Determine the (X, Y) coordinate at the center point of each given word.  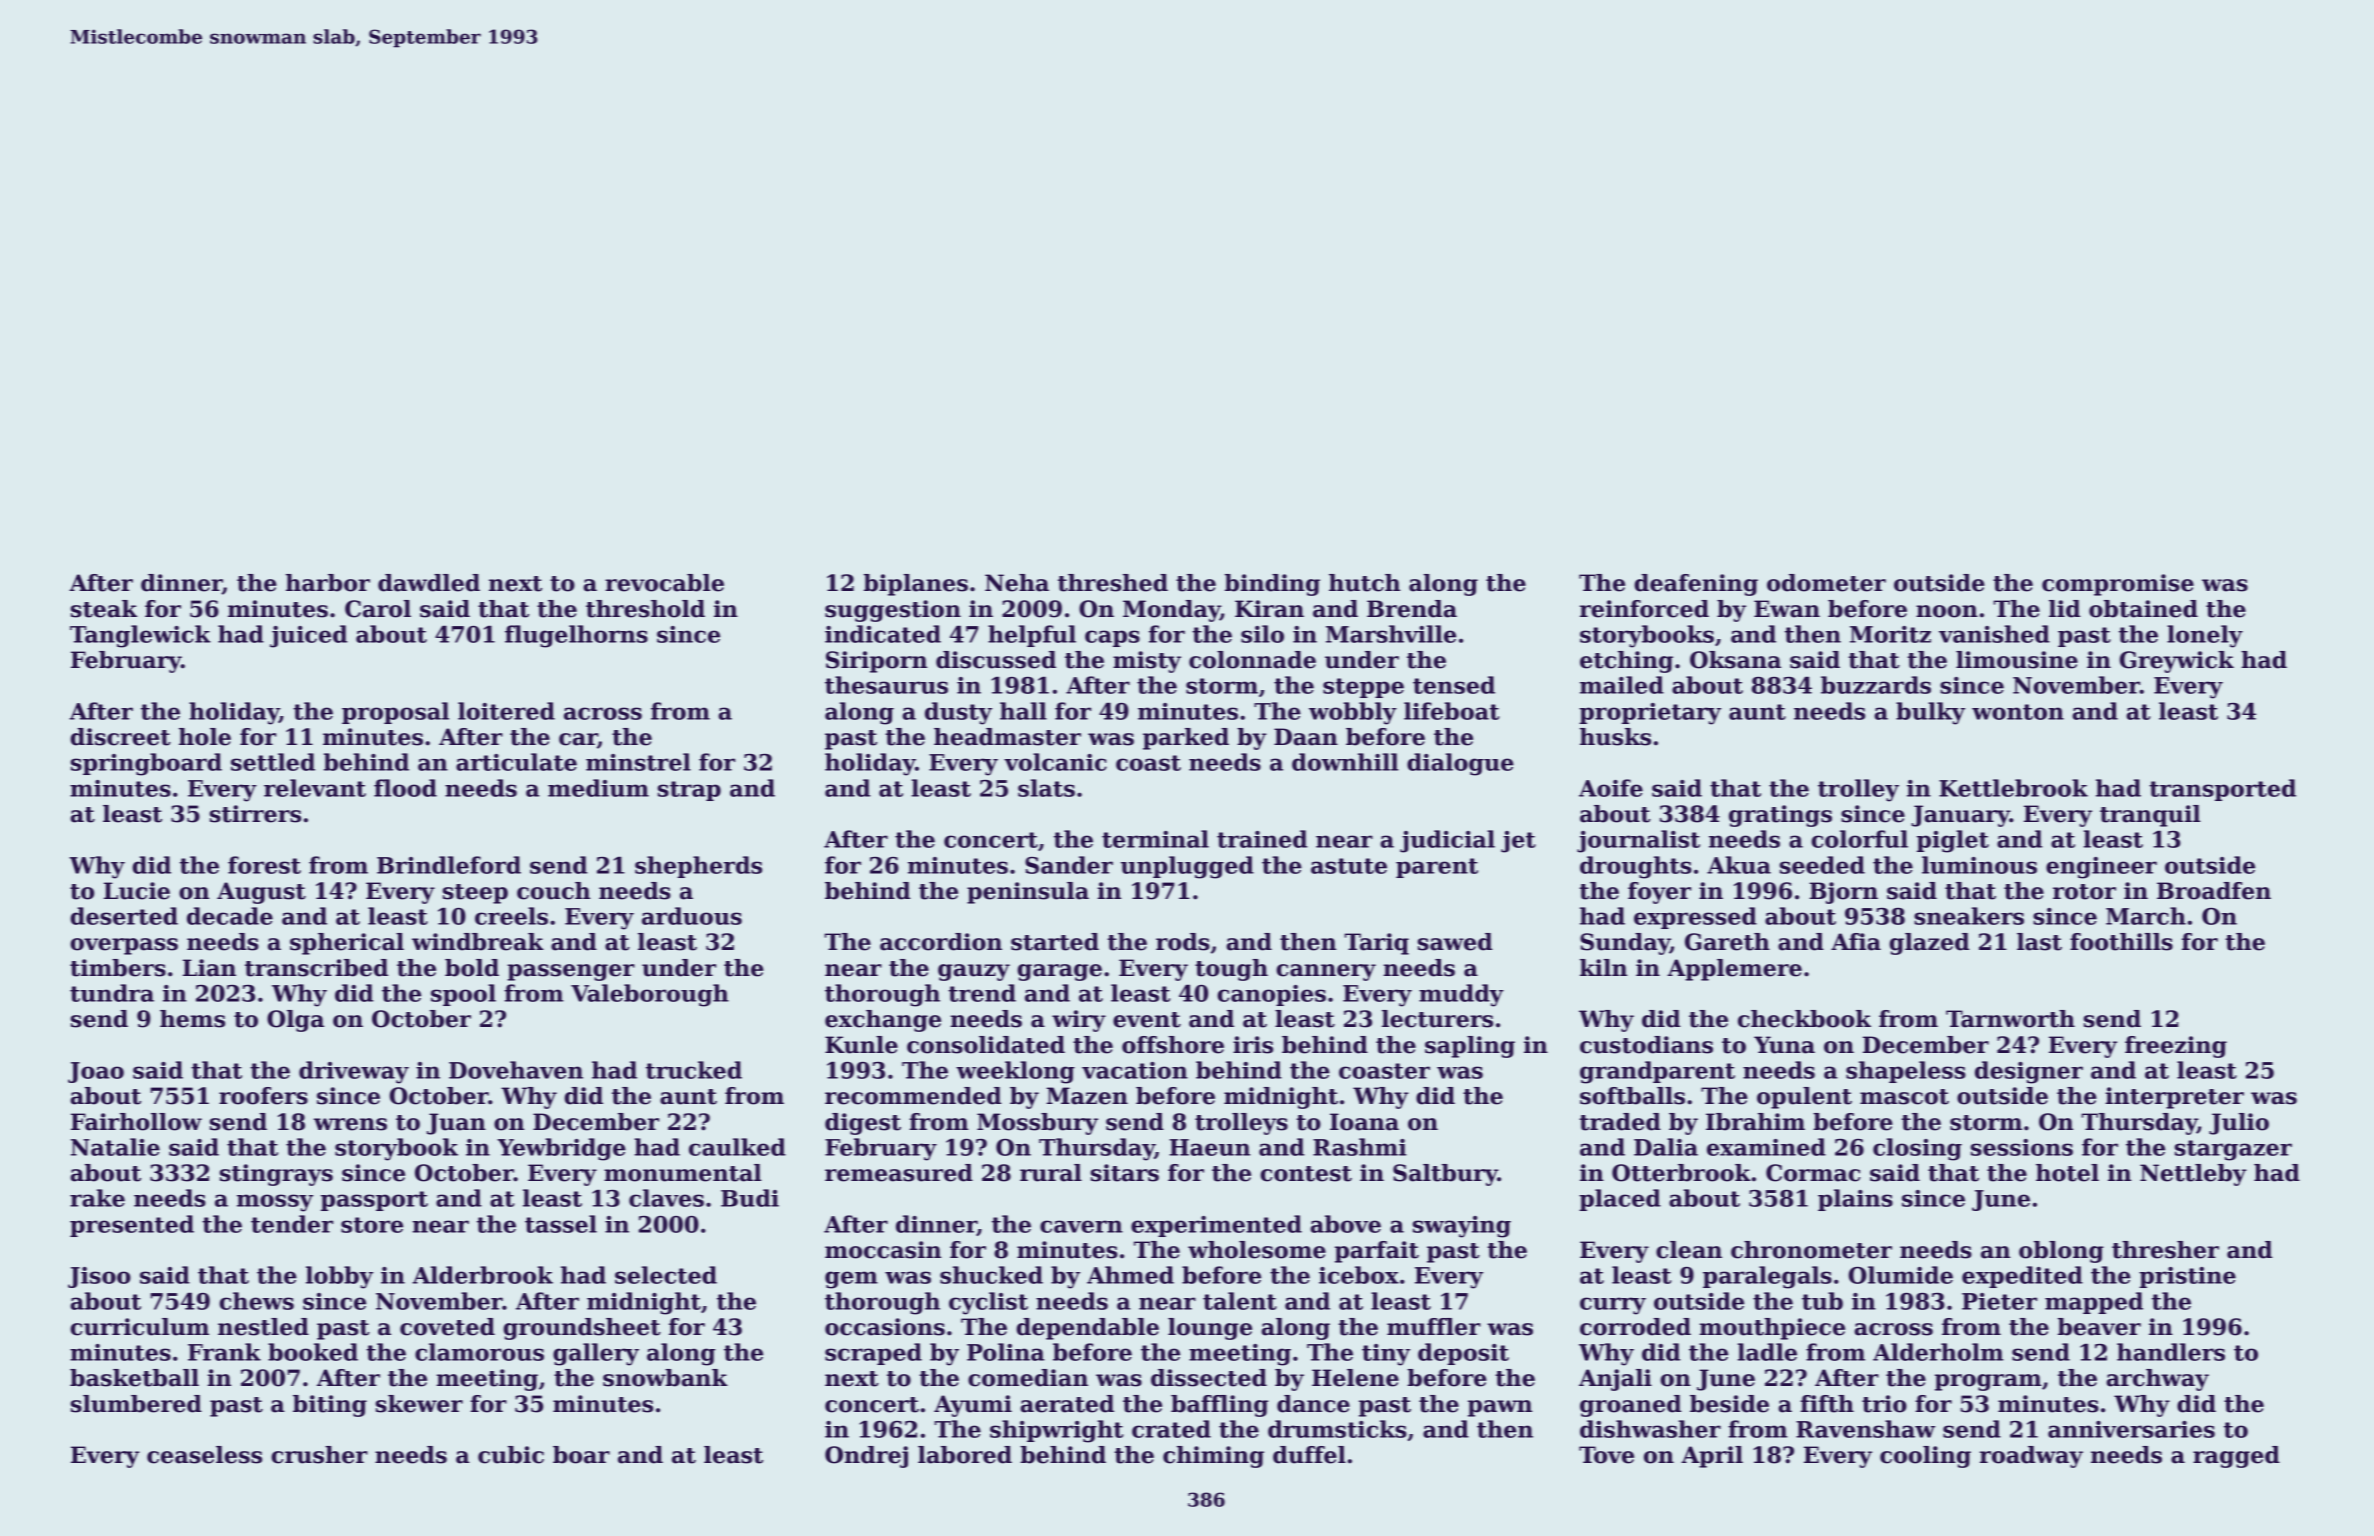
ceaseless (204, 1455)
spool (463, 995)
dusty (958, 713)
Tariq (1376, 944)
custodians (1646, 1045)
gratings (1780, 816)
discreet (120, 737)
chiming (1213, 1457)
